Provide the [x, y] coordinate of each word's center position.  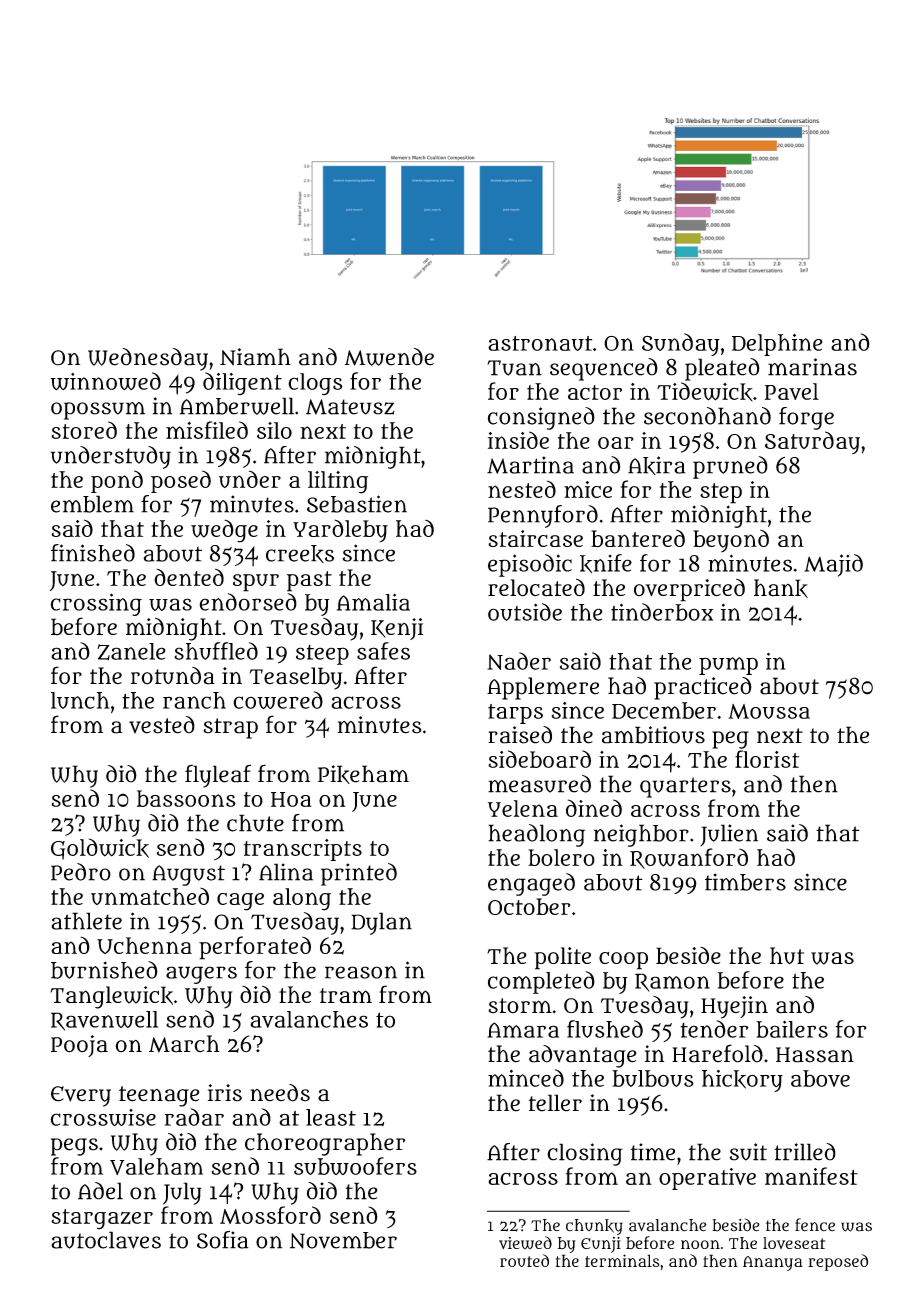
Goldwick [100, 849]
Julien [729, 835]
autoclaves [106, 1240]
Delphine [777, 345]
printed [359, 874]
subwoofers [355, 1166]
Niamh [255, 357]
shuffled [216, 651]
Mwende [389, 357]
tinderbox [662, 612]
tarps [515, 714]
